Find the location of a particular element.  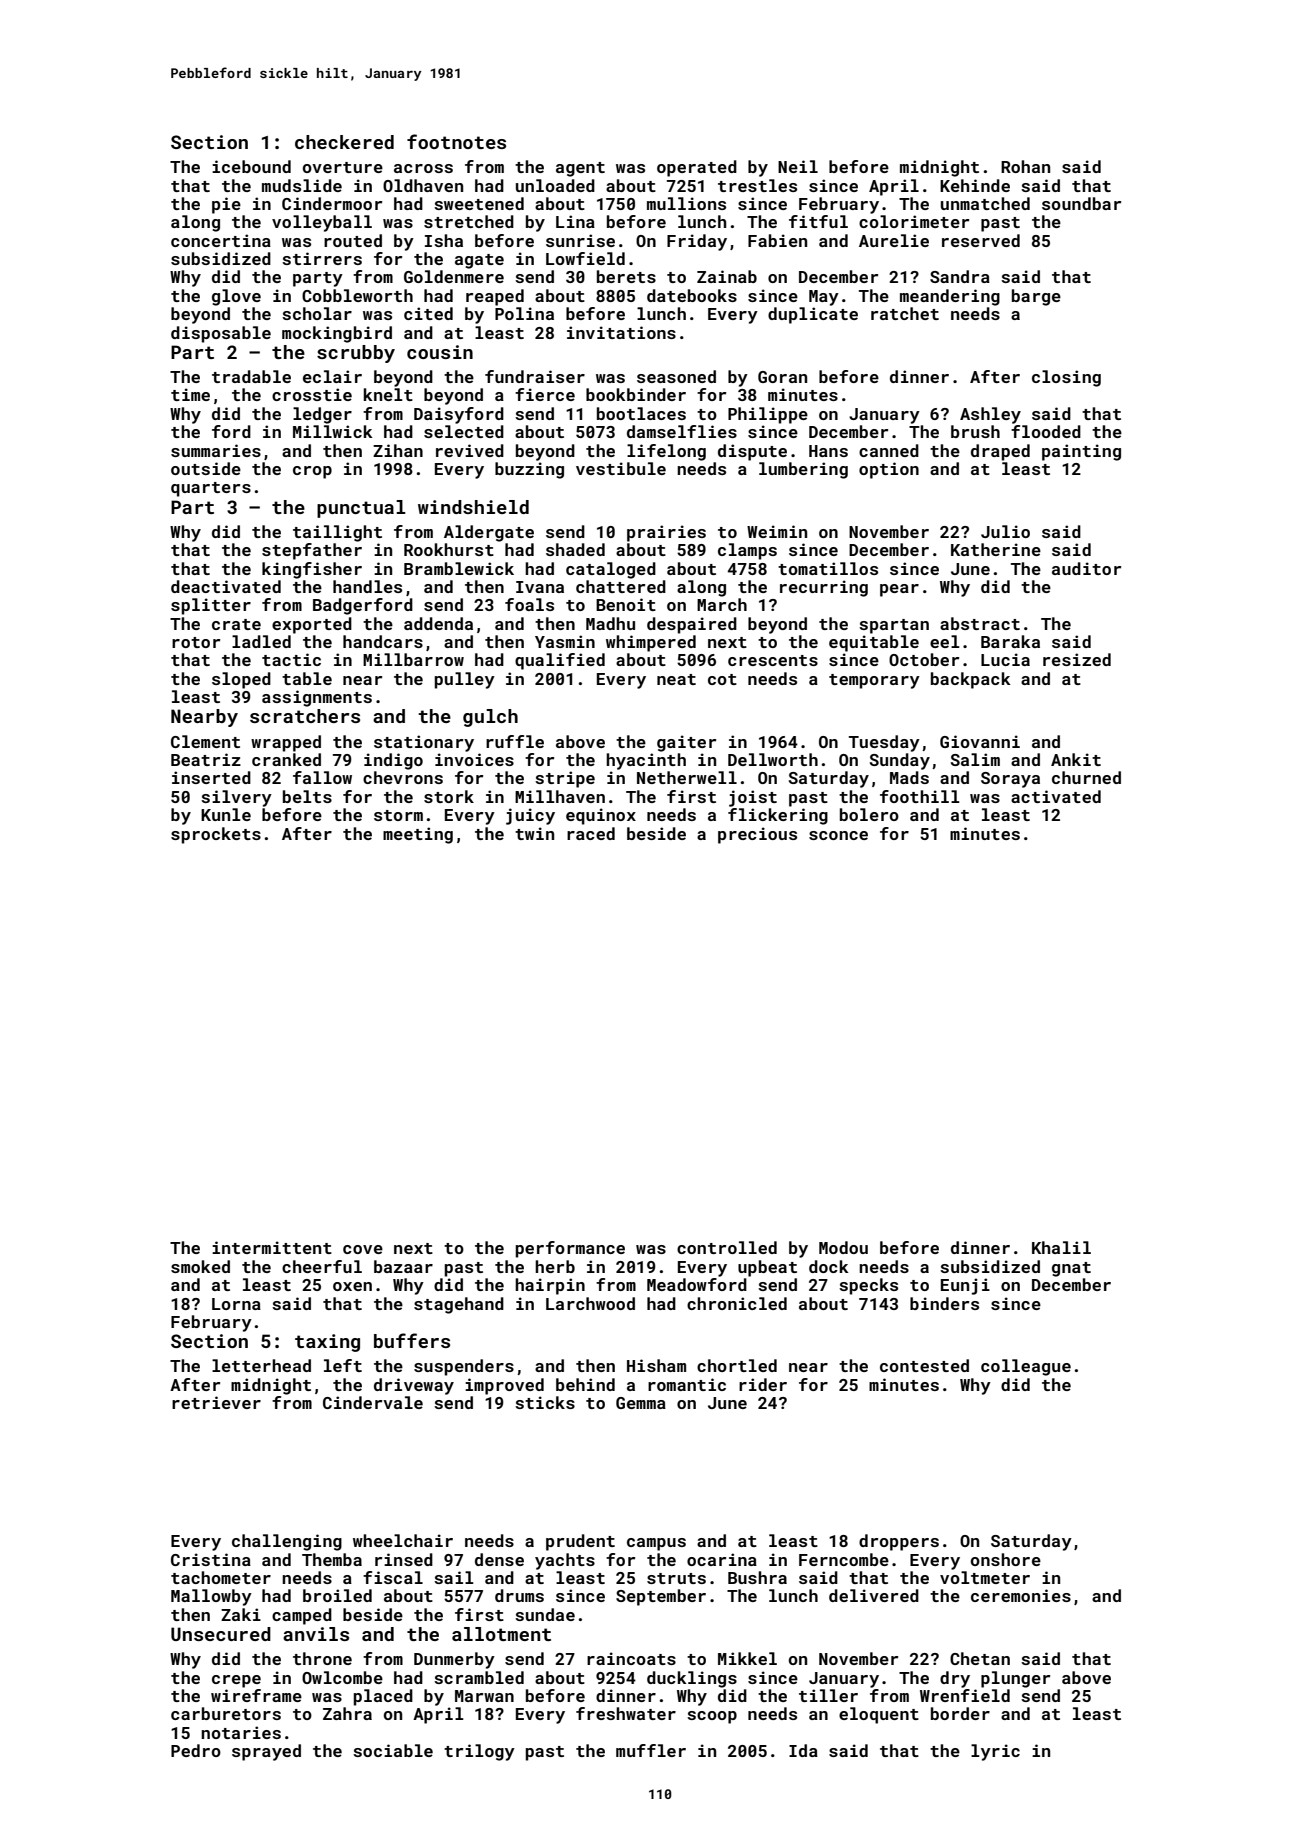

behind is located at coordinates (585, 1384).
